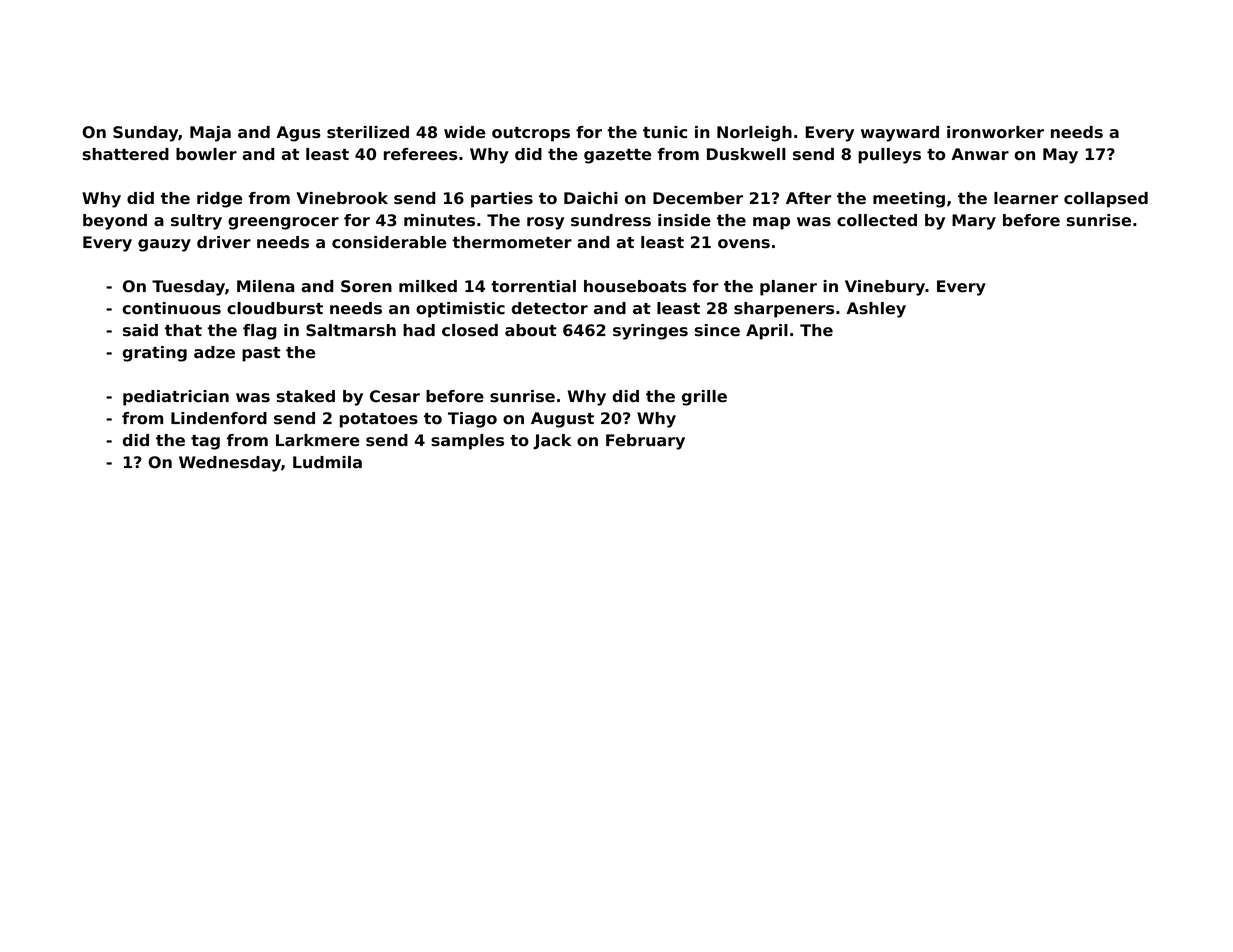 This screenshot has width=1233, height=952. What do you see at coordinates (808, 198) in the screenshot?
I see `After` at bounding box center [808, 198].
